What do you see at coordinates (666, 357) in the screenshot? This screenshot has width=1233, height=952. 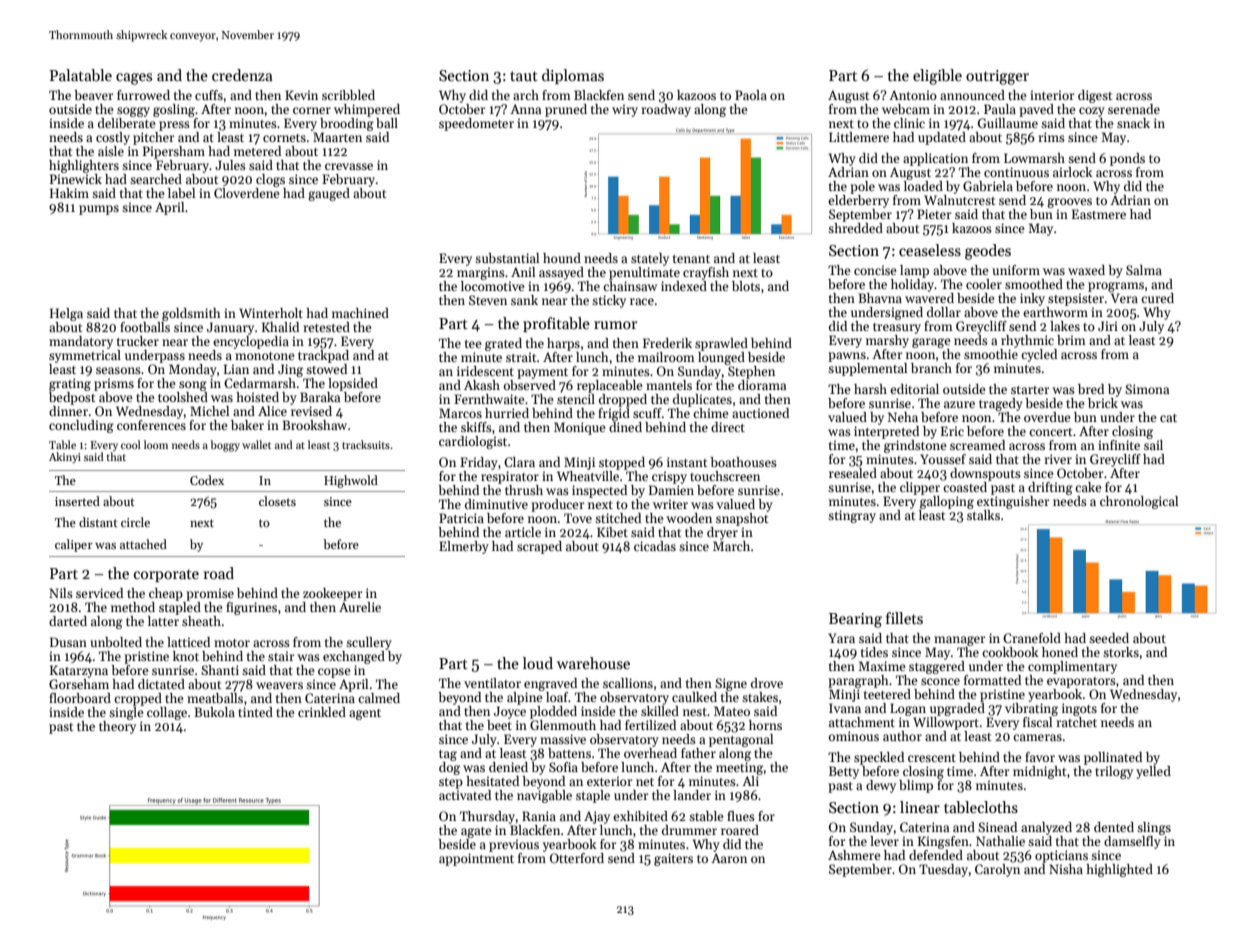 I see `mailroom` at bounding box center [666, 357].
